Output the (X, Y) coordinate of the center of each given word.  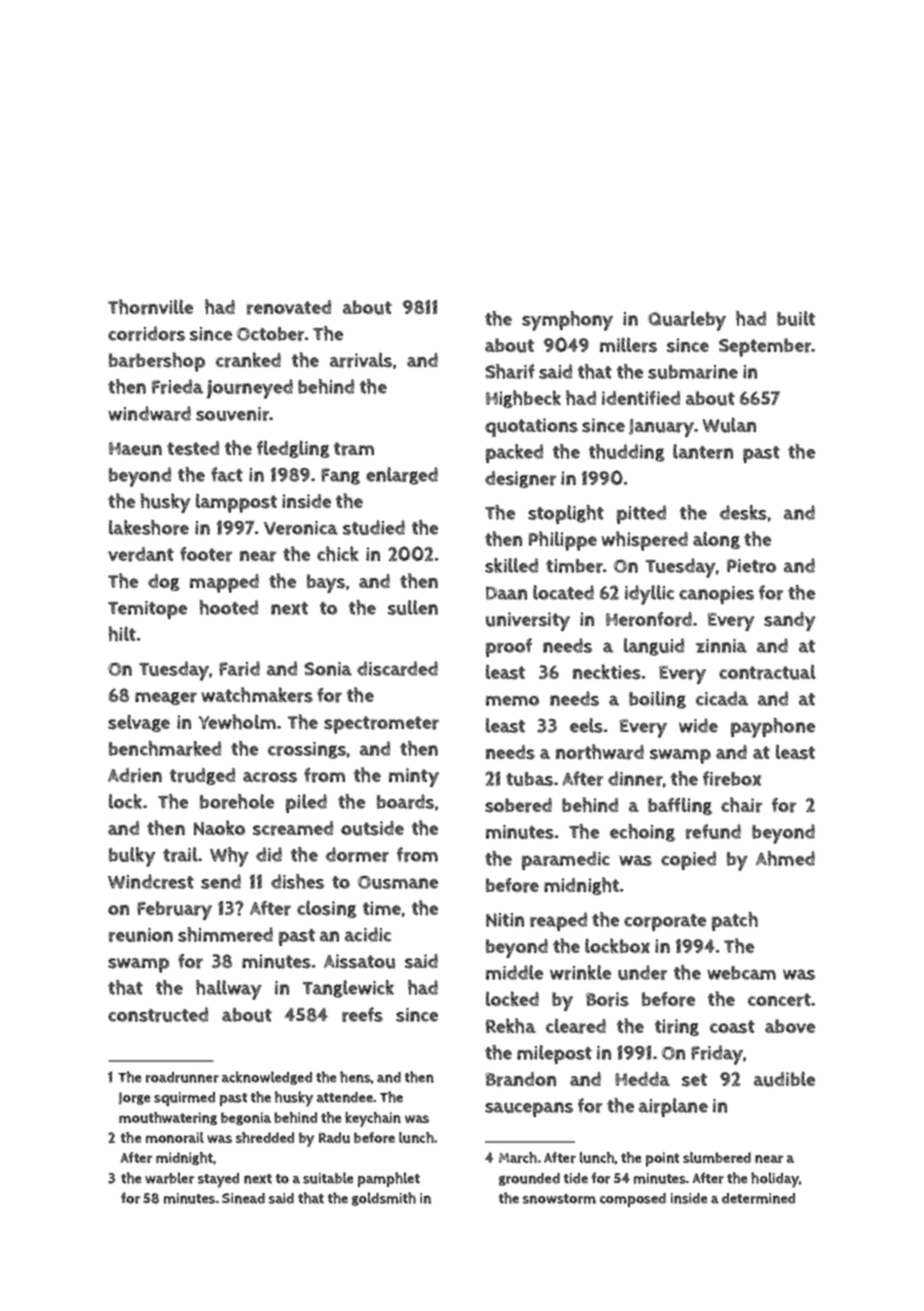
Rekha (511, 1026)
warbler (169, 1178)
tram (354, 449)
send (221, 881)
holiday (775, 1180)
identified (641, 398)
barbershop (157, 362)
